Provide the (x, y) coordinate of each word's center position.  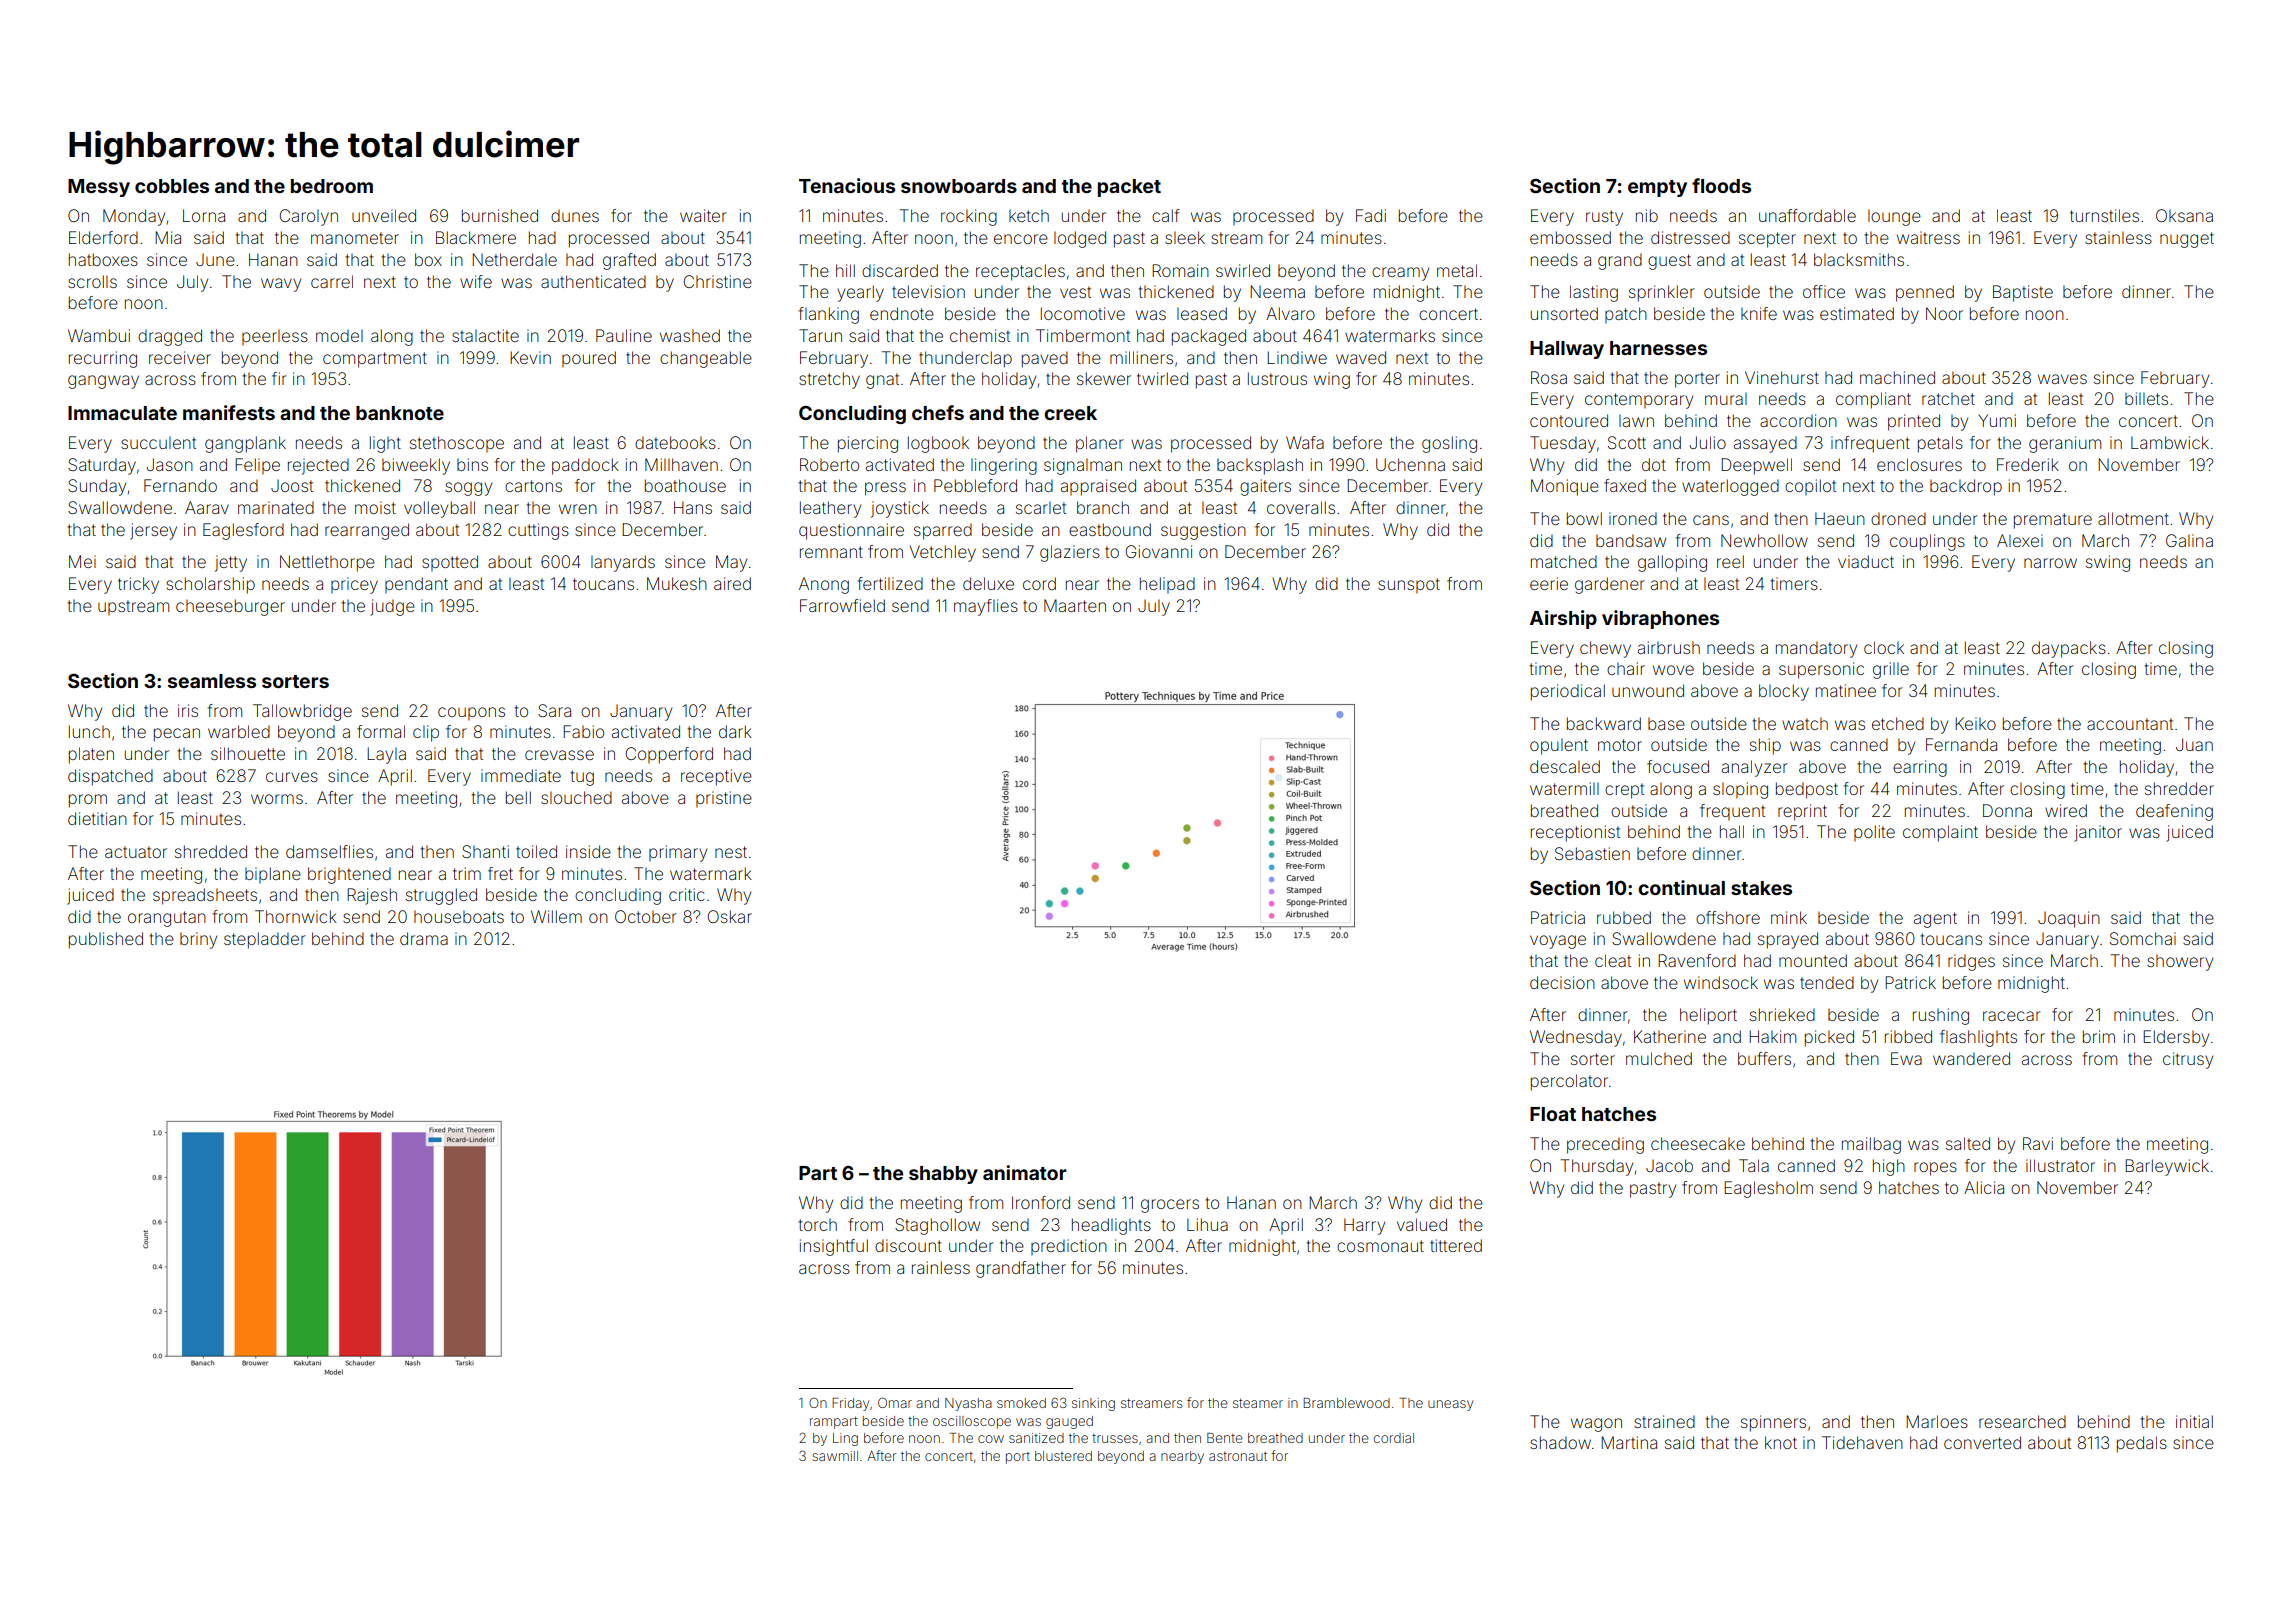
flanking (828, 315)
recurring (103, 359)
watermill (1564, 788)
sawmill (835, 1456)
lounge (1894, 217)
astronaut (1238, 1456)
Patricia (1558, 917)
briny (198, 940)
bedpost (1807, 790)
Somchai (2143, 938)
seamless (212, 681)
